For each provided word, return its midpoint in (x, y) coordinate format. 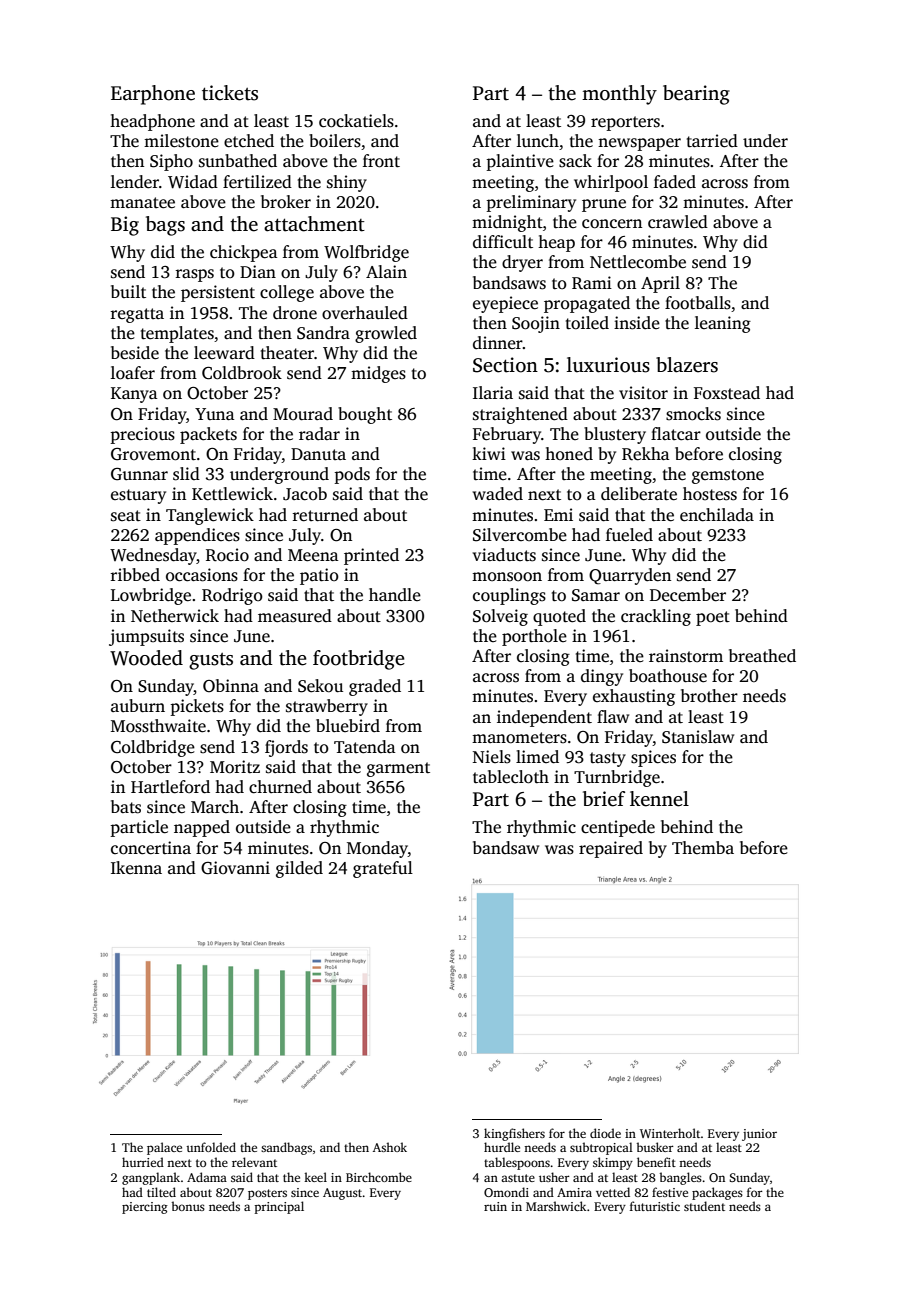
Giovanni (235, 868)
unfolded (211, 1147)
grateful (383, 869)
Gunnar (139, 474)
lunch (538, 141)
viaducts (504, 555)
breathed (762, 656)
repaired (611, 849)
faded (675, 182)
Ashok (390, 1147)
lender (135, 182)
